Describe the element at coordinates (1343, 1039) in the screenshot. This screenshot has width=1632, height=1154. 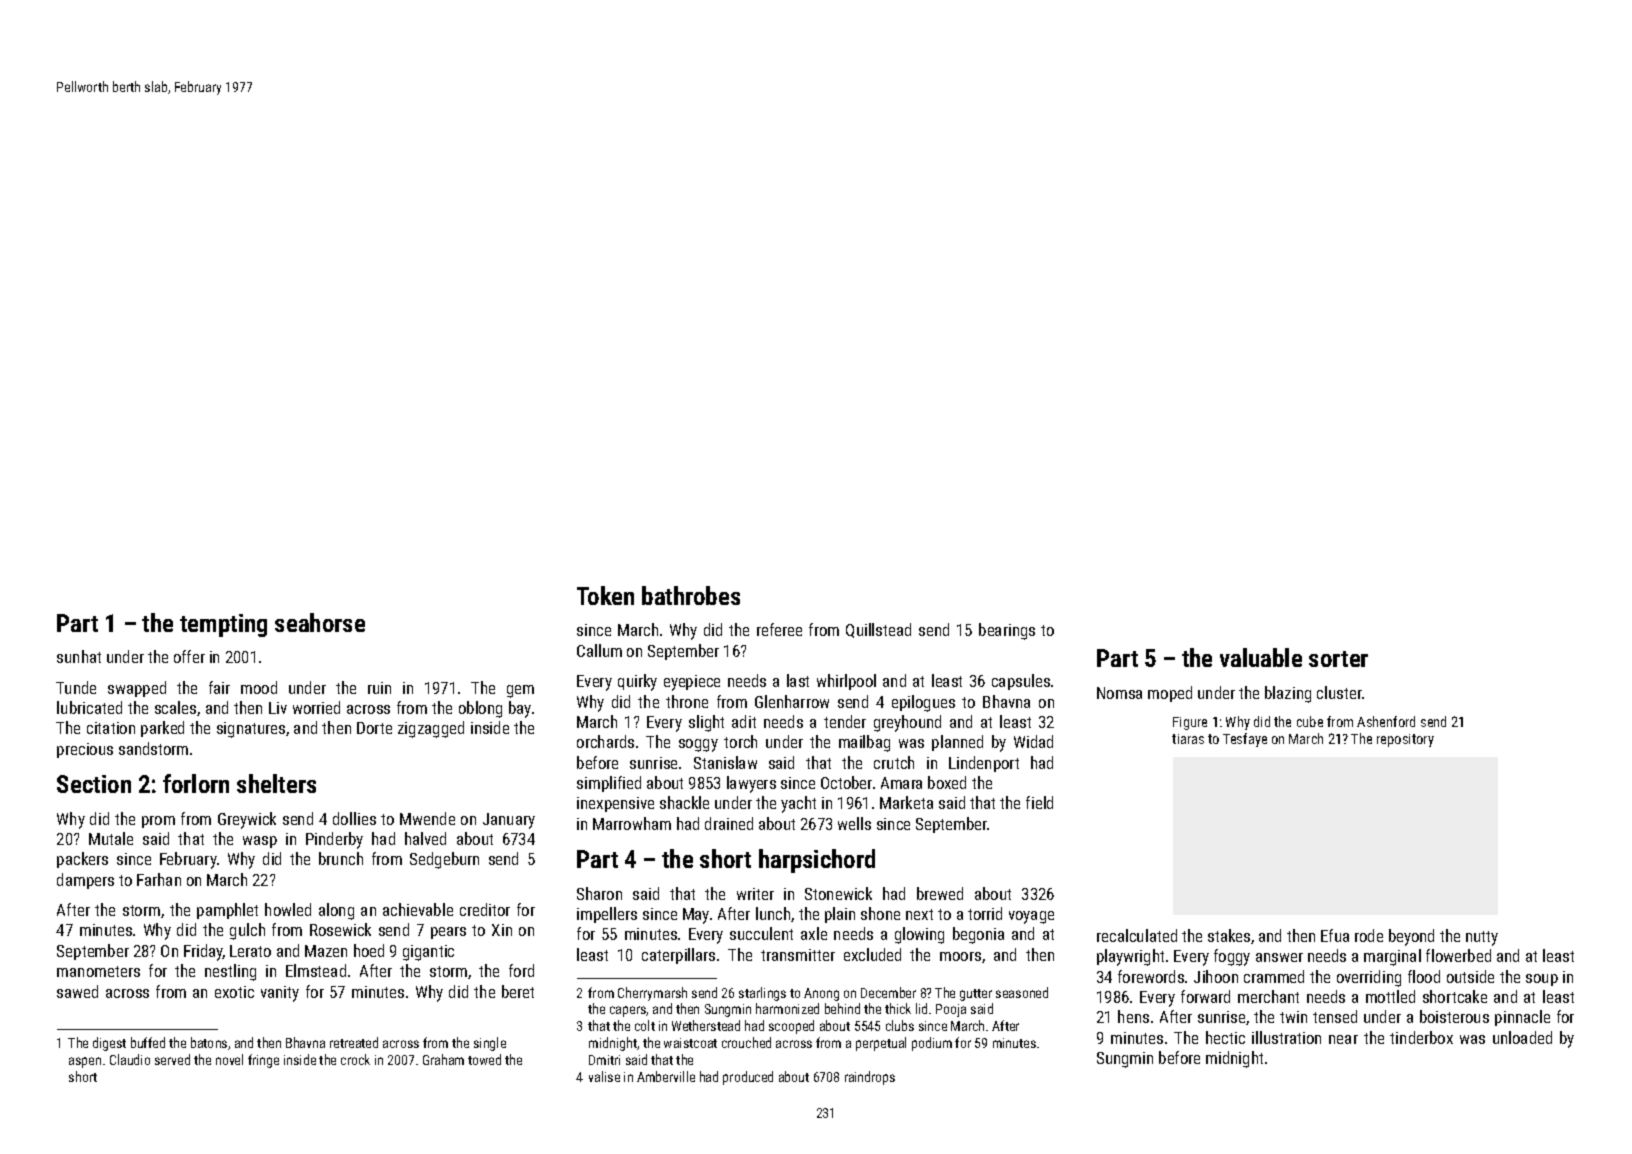
I see `near` at that location.
